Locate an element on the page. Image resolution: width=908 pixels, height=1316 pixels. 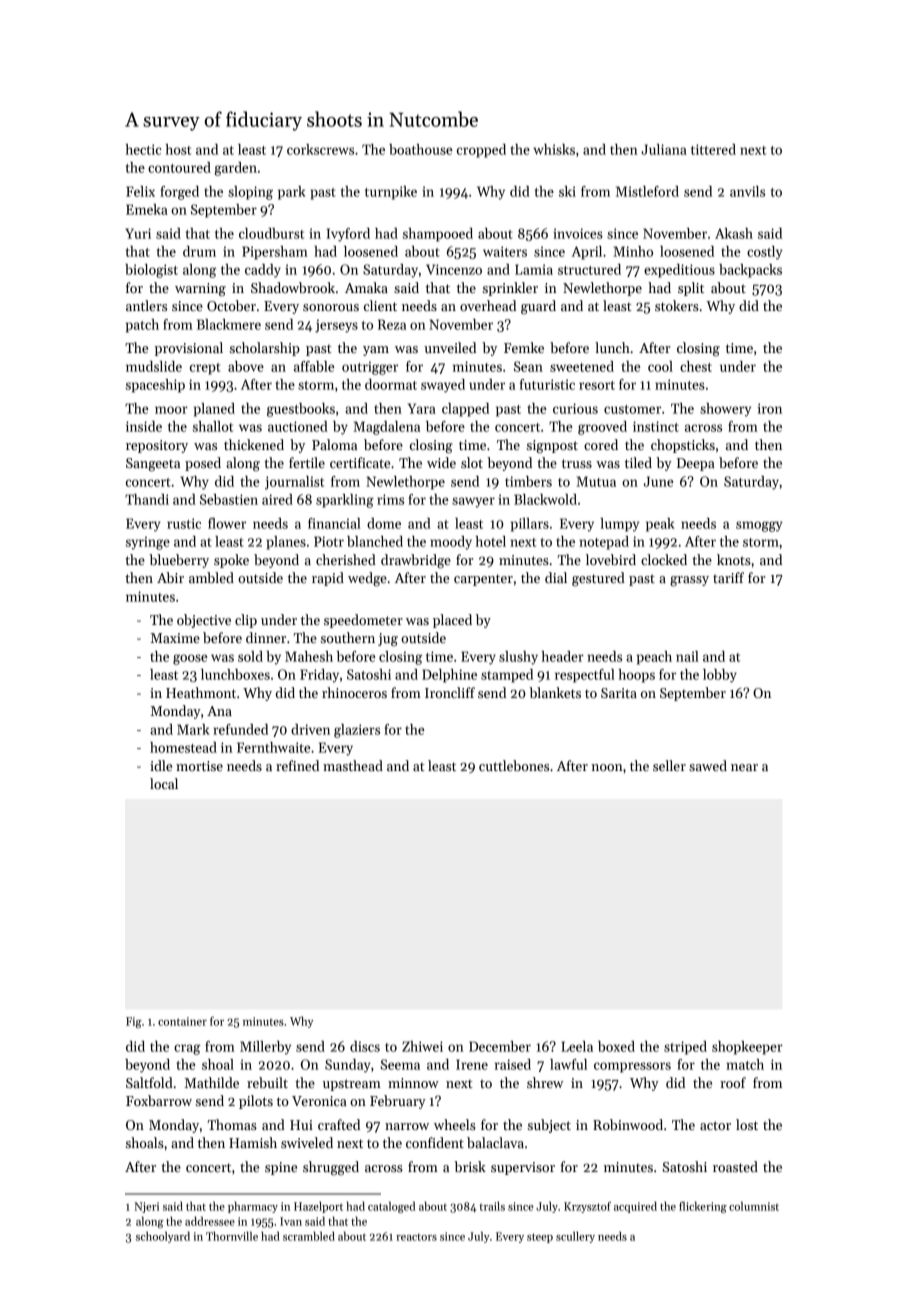
Thornville is located at coordinates (232, 1236).
